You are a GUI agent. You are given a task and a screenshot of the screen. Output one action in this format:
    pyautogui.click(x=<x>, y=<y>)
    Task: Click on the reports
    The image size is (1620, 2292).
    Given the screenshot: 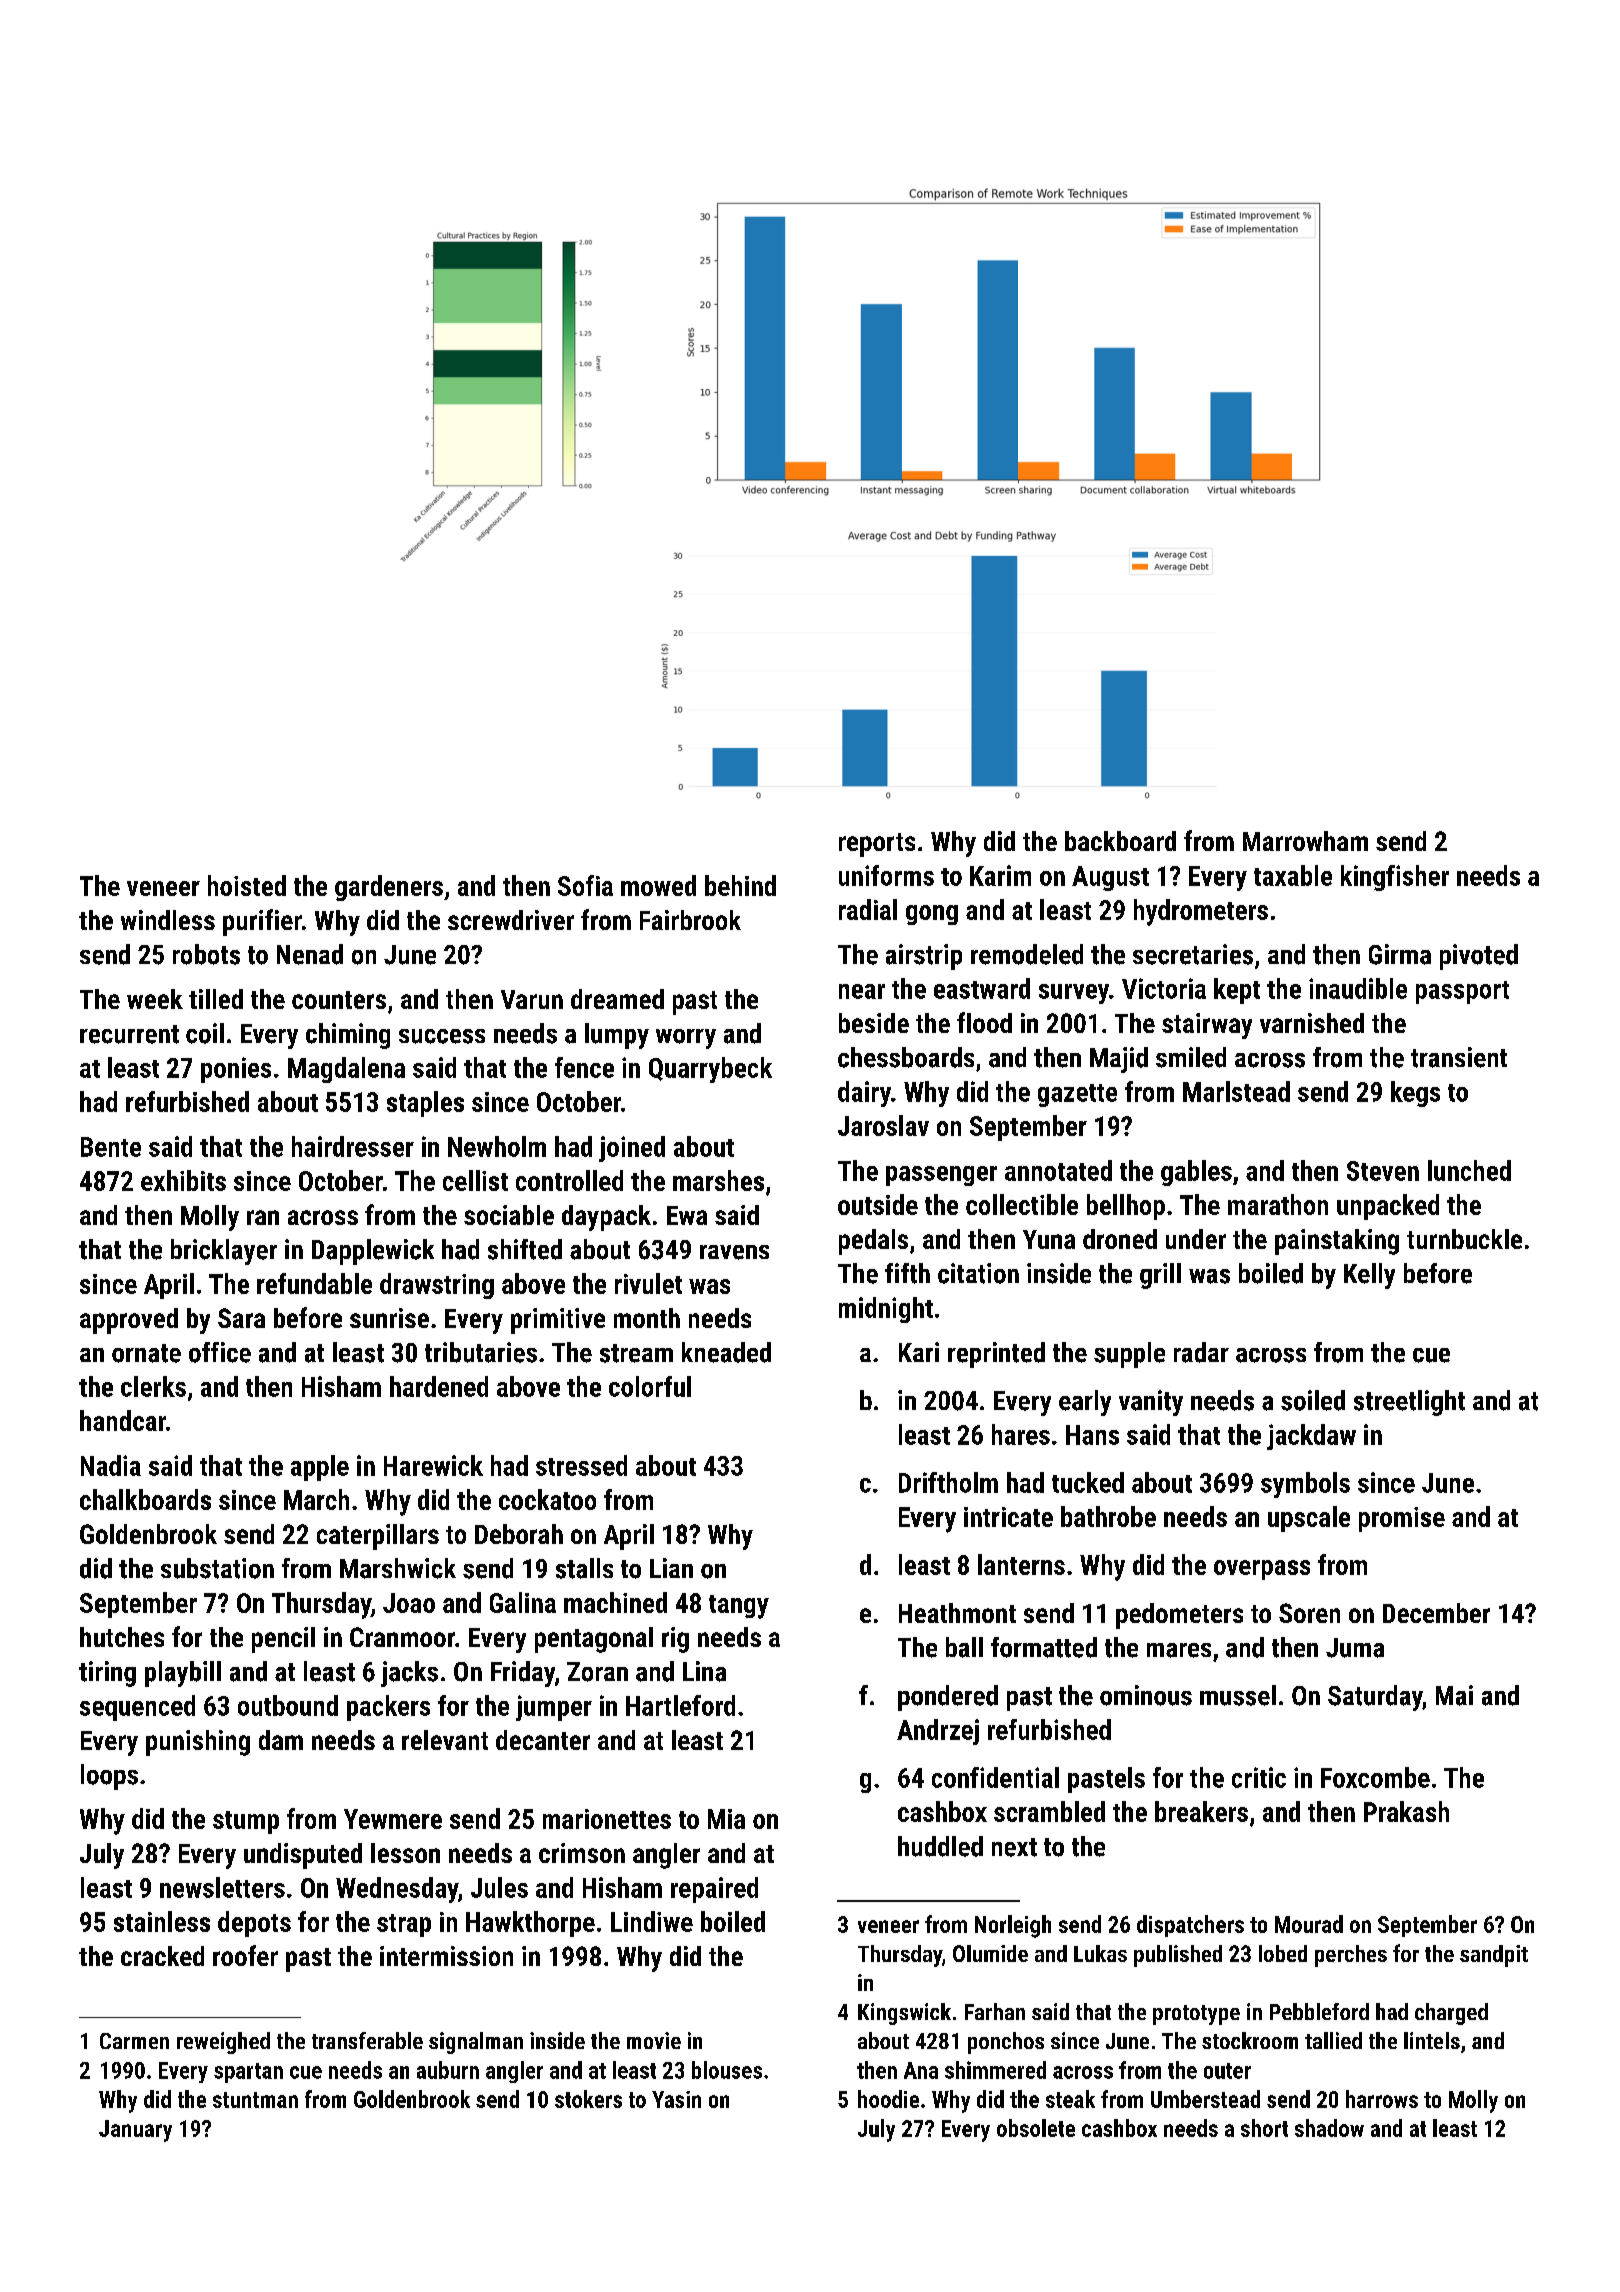 What is the action you would take?
    pyautogui.click(x=877, y=845)
